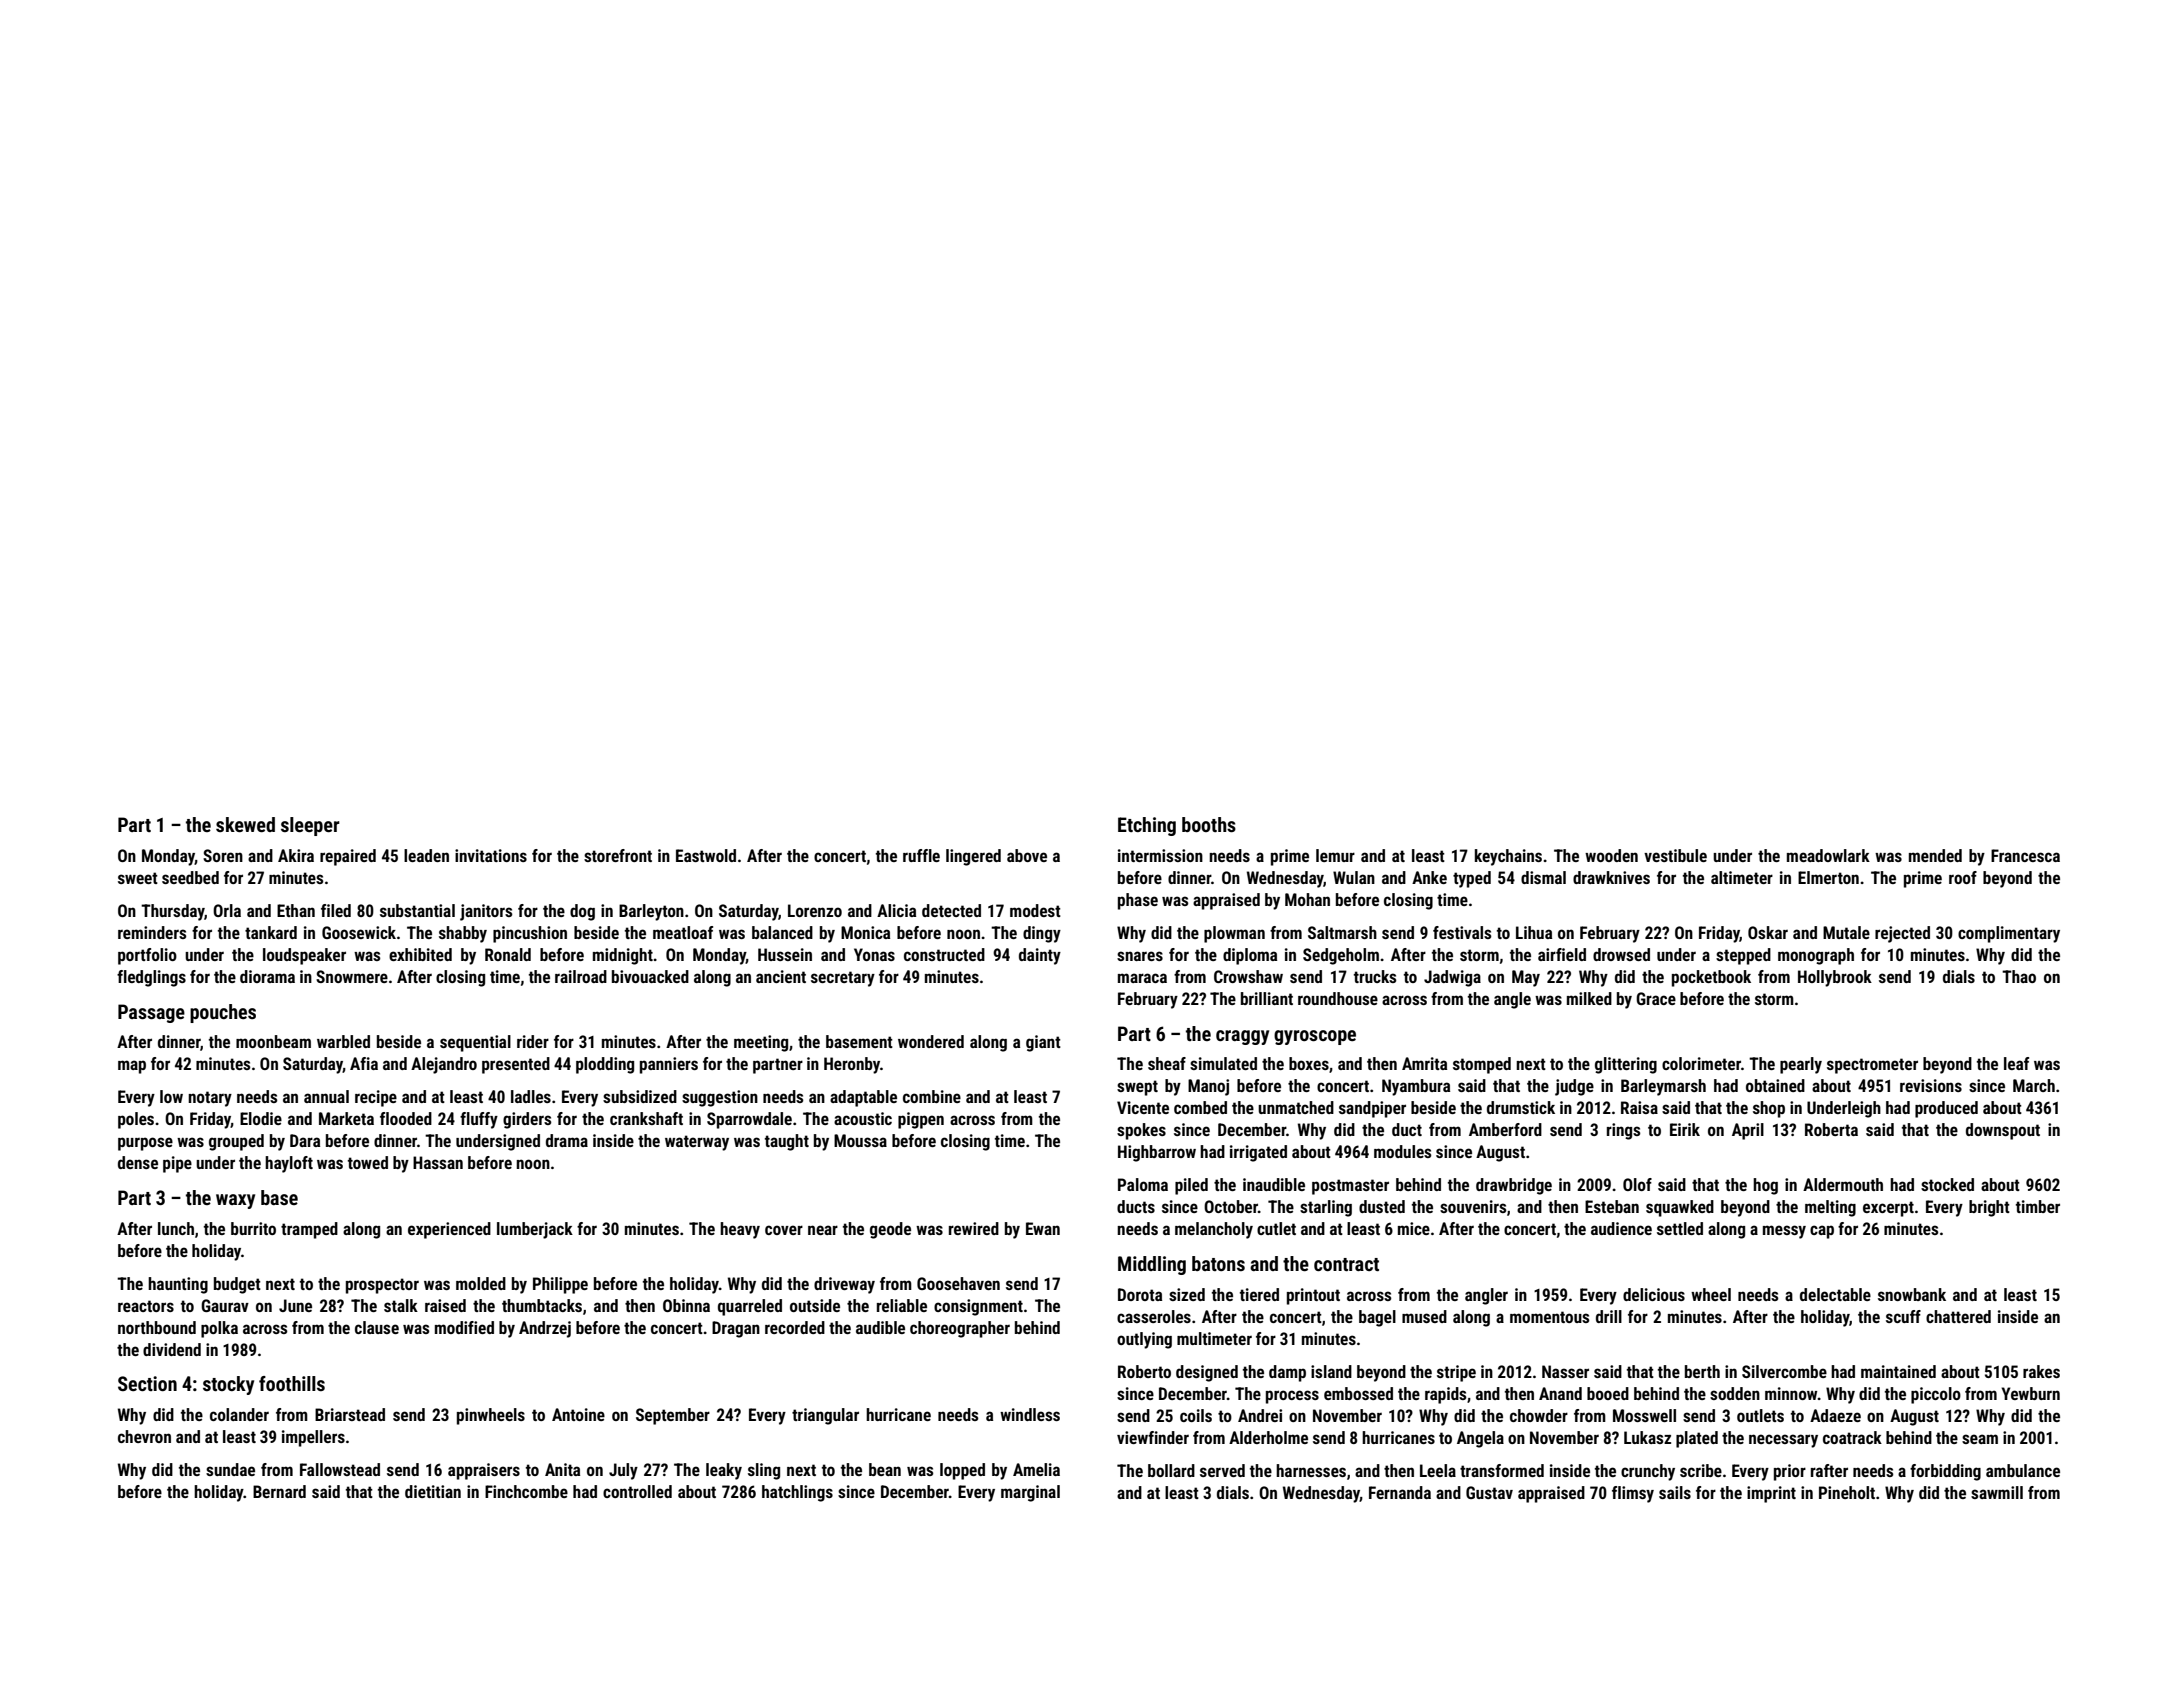 This screenshot has height=1683, width=2178. What do you see at coordinates (1416, 1087) in the screenshot?
I see `Nyambura` at bounding box center [1416, 1087].
